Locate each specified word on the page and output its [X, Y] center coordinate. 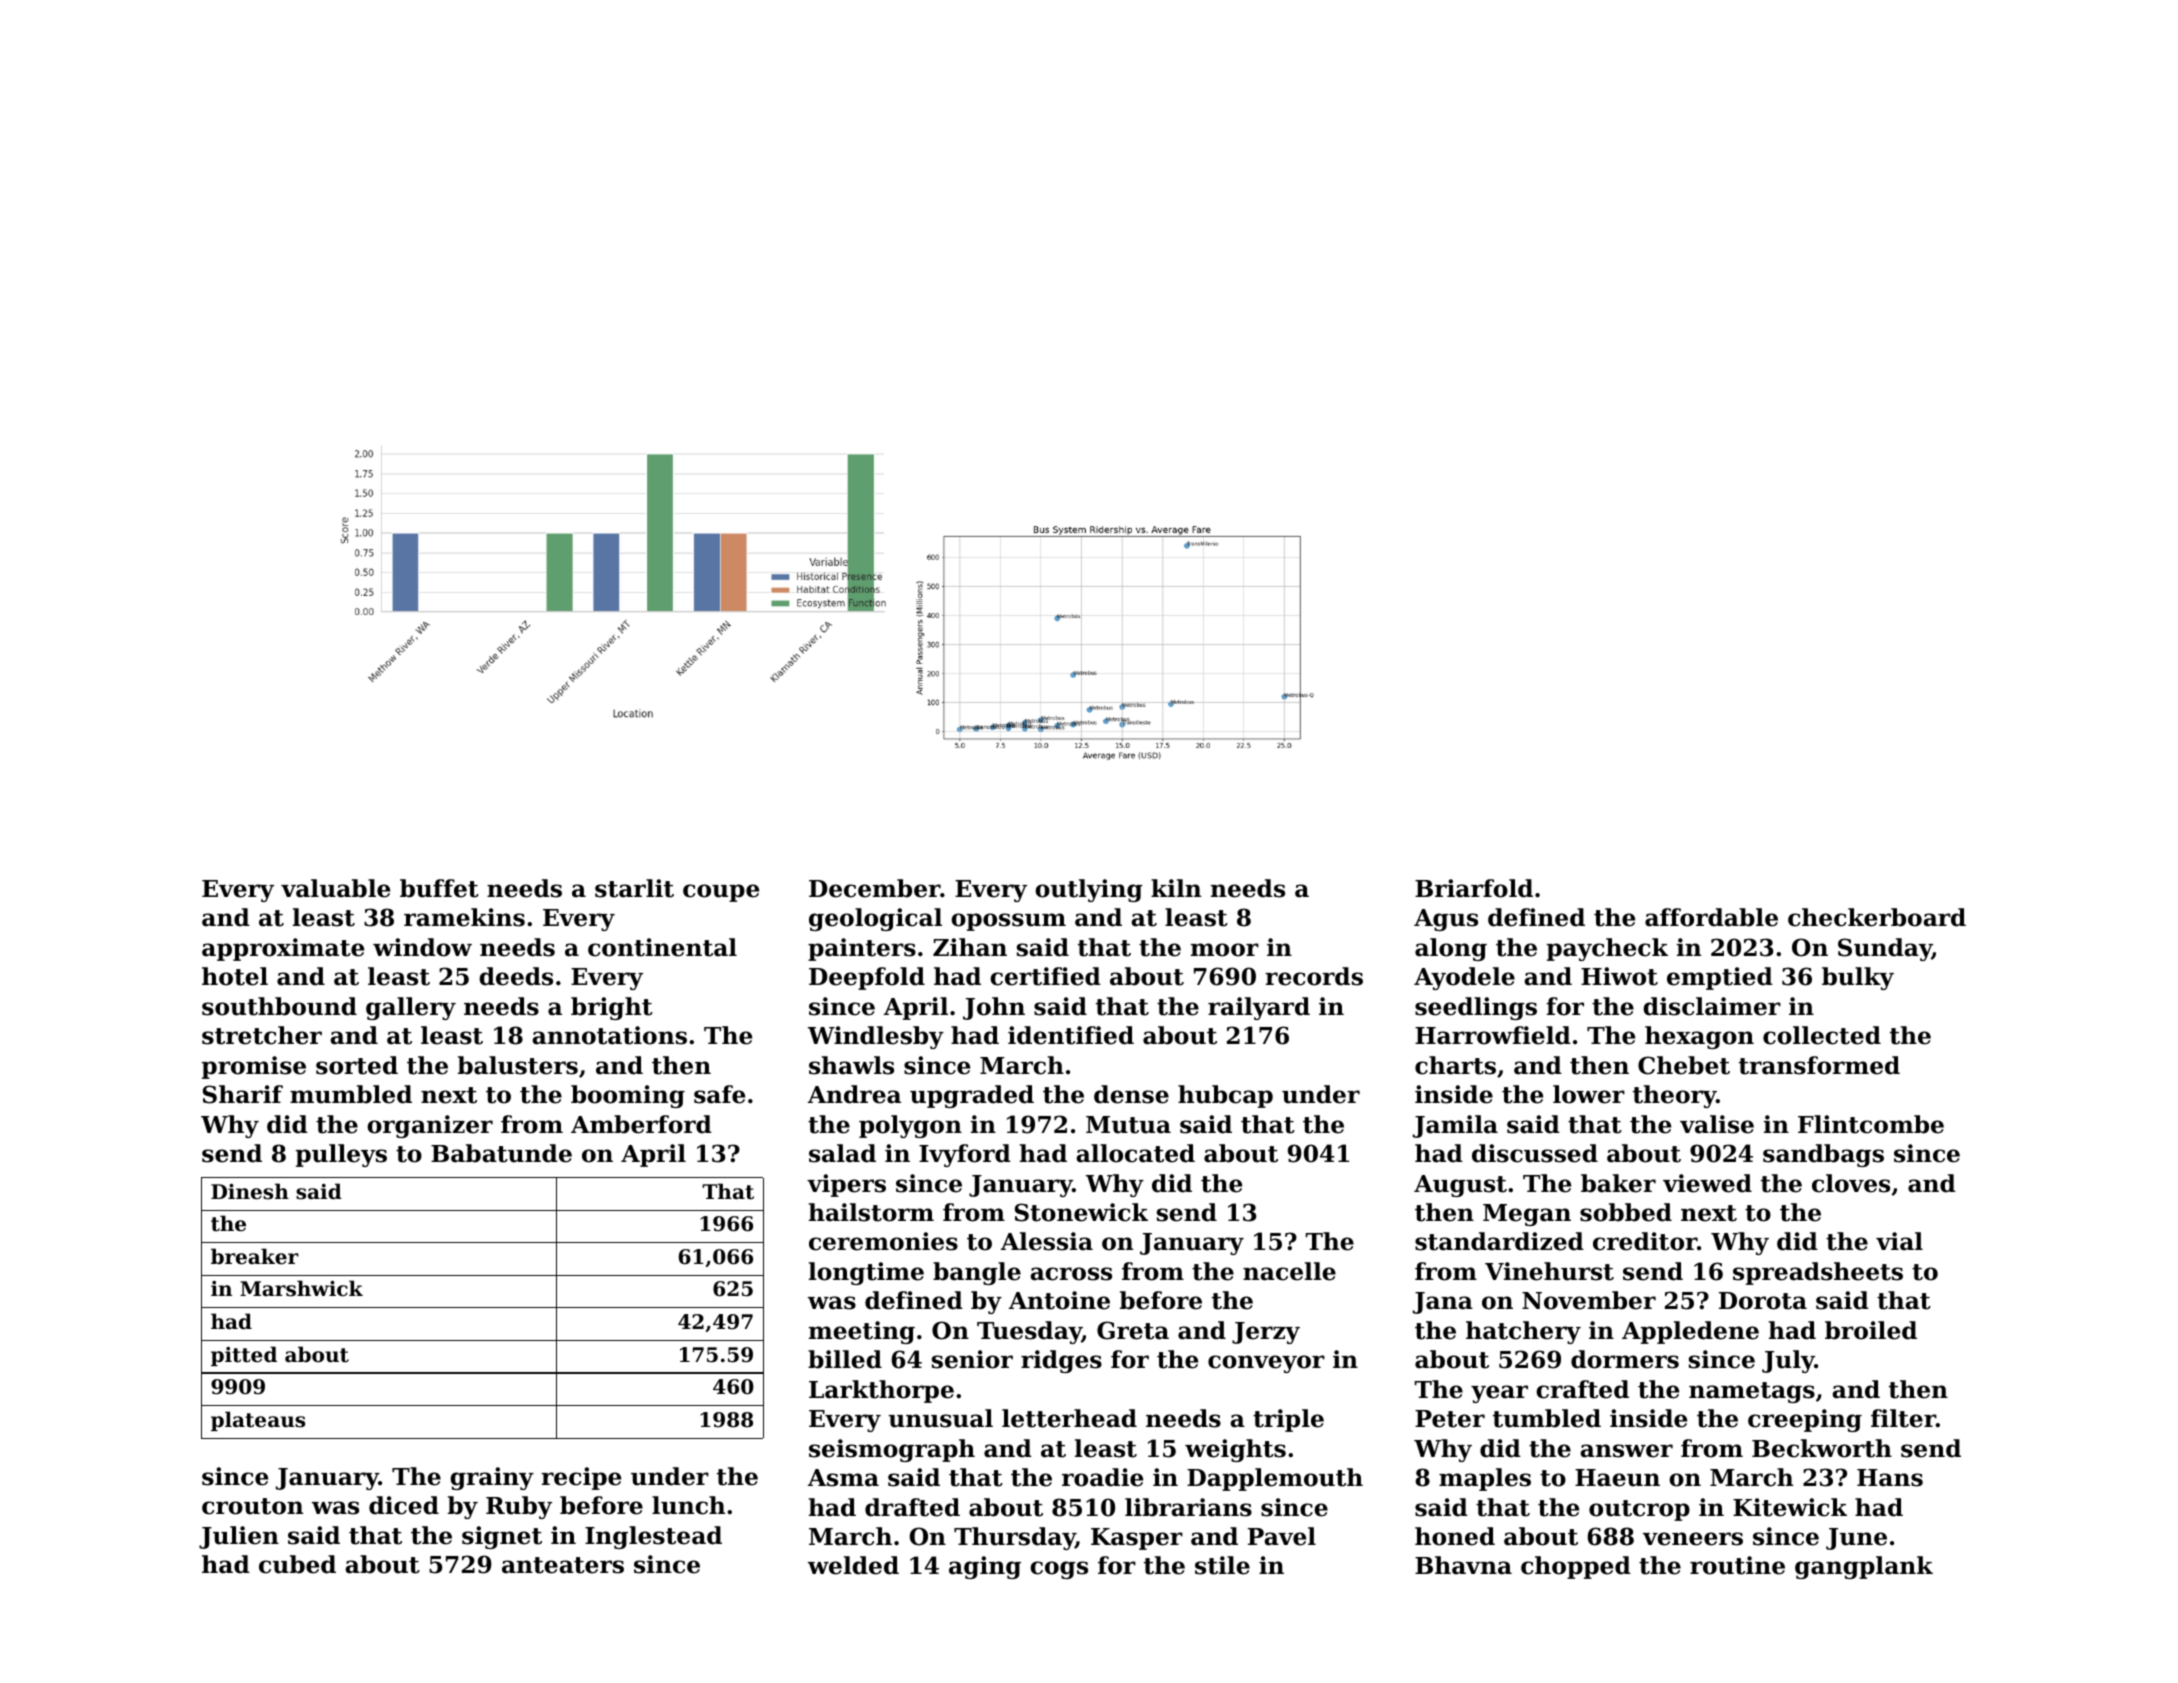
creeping [1805, 1420]
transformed [1819, 1065]
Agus [1446, 920]
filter [1903, 1418]
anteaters [563, 1565]
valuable [335, 888]
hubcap [1225, 1096]
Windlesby [876, 1037]
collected [1822, 1035]
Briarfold [1474, 888]
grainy [492, 1478]
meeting [862, 1332]
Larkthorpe [881, 1391]
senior [972, 1359]
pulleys [341, 1155]
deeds [516, 976]
